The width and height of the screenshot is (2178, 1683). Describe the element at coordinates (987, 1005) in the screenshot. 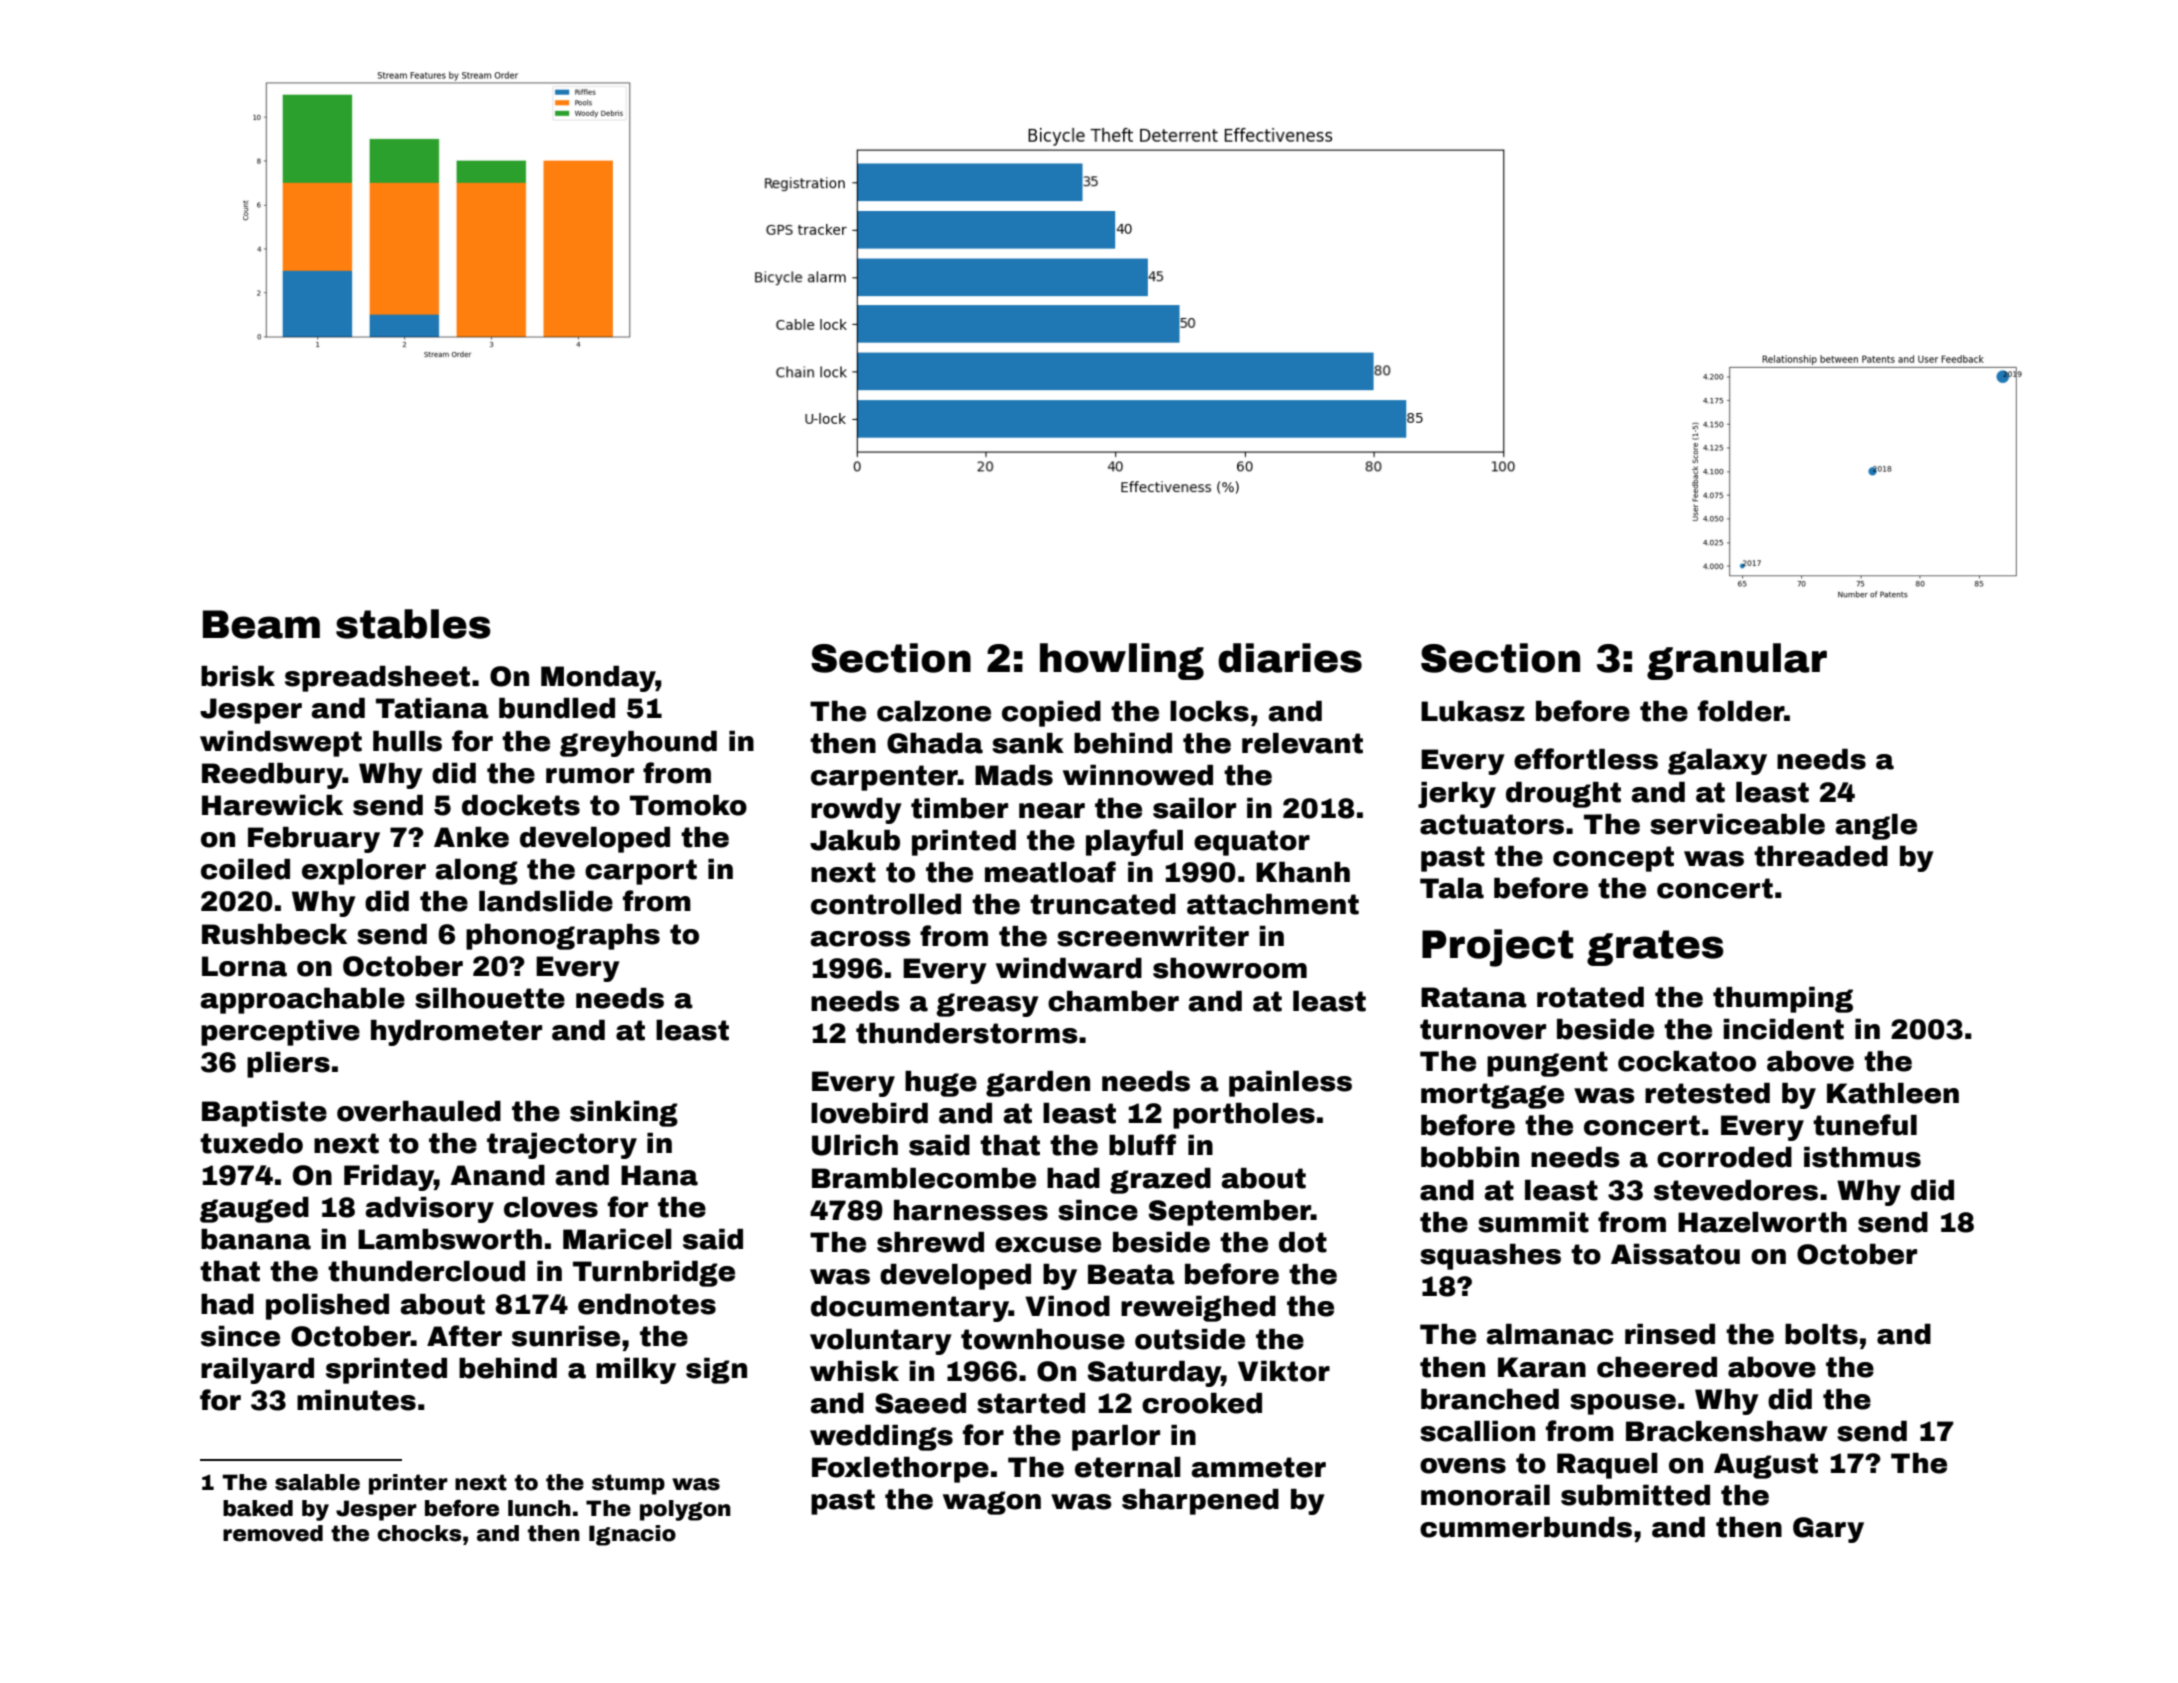

I see `greasy` at that location.
